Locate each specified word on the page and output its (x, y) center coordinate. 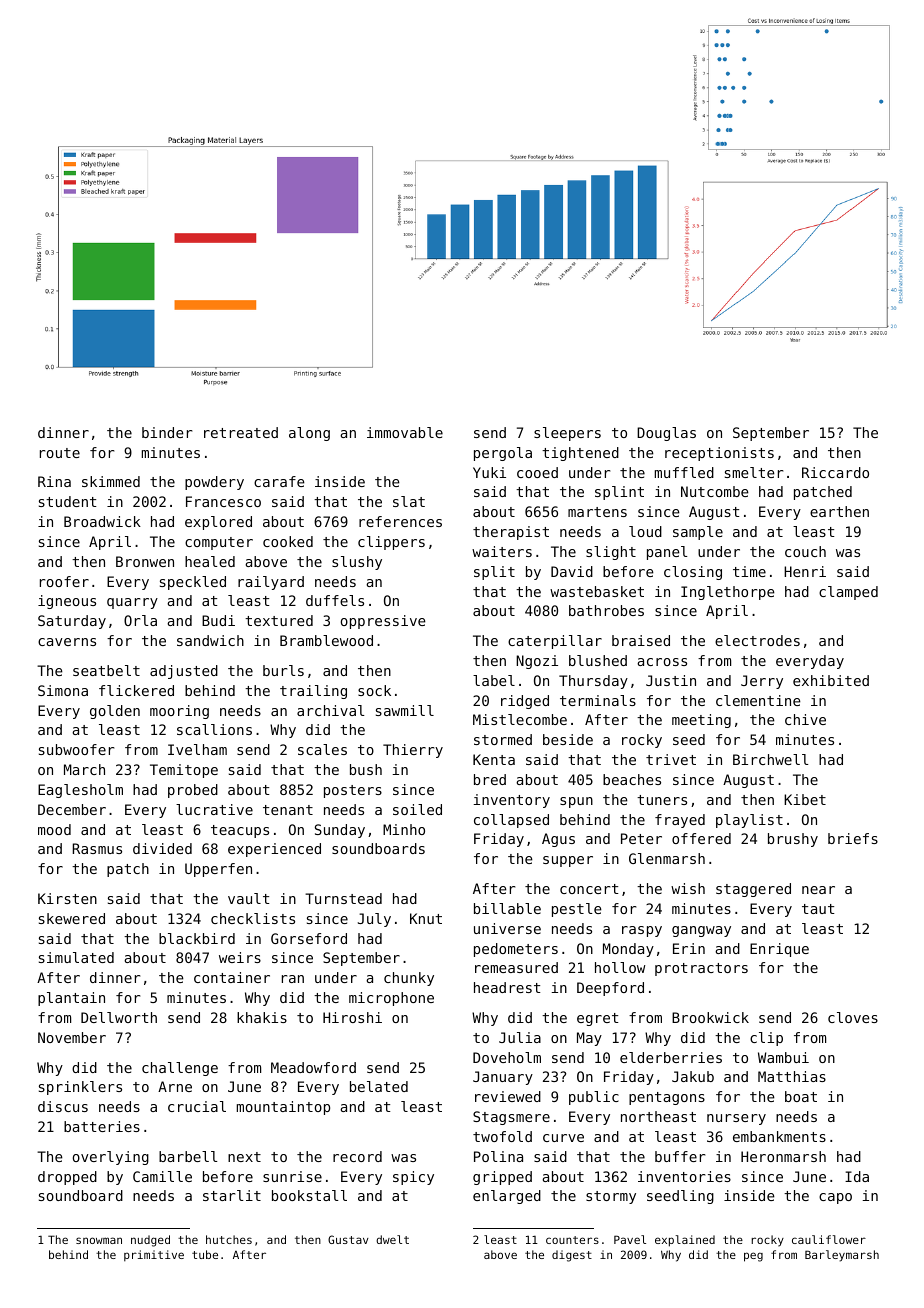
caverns (67, 642)
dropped (67, 1178)
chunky (409, 979)
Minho (404, 829)
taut (818, 909)
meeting (701, 721)
